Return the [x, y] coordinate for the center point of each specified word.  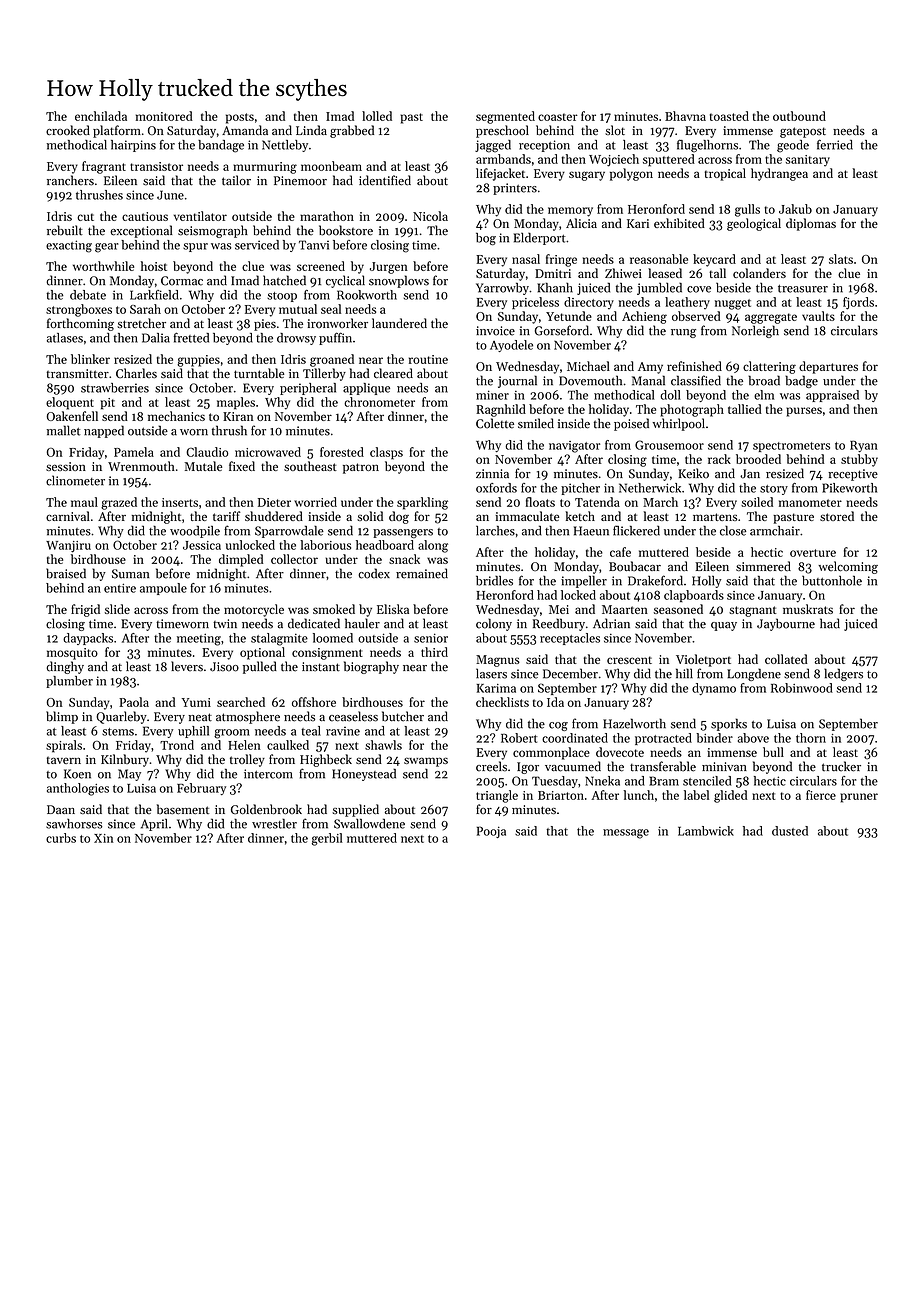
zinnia [492, 473]
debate [88, 295]
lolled [377, 116]
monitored [164, 116]
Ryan [864, 446]
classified [696, 380]
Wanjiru [68, 547]
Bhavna [685, 116]
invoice [495, 331]
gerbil [327, 839]
